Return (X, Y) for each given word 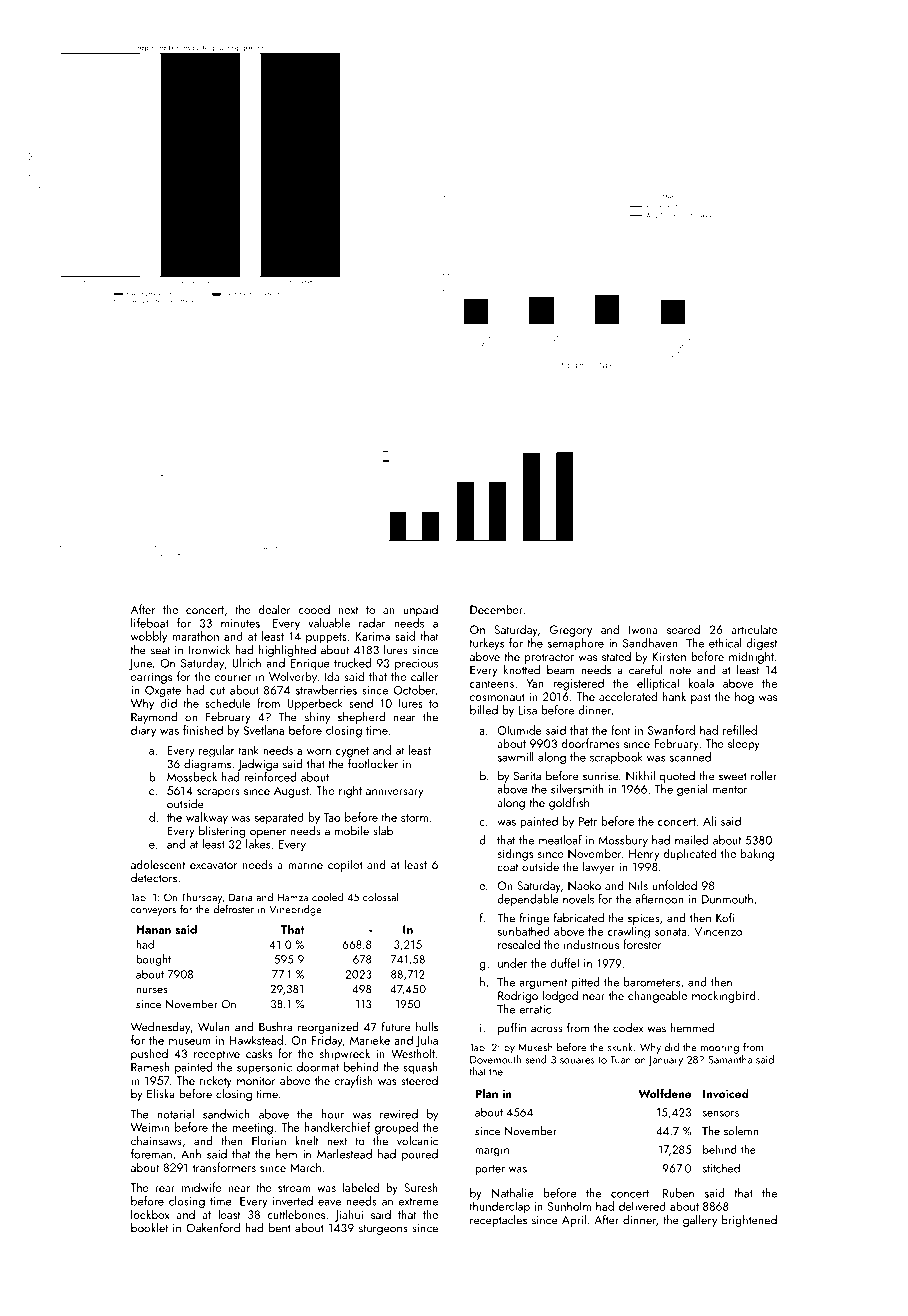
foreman (151, 1154)
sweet (733, 777)
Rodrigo (518, 996)
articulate (754, 629)
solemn (741, 1131)
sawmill (516, 757)
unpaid (420, 610)
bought (153, 960)
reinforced (270, 777)
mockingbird (724, 996)
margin (492, 1151)
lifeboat (150, 623)
